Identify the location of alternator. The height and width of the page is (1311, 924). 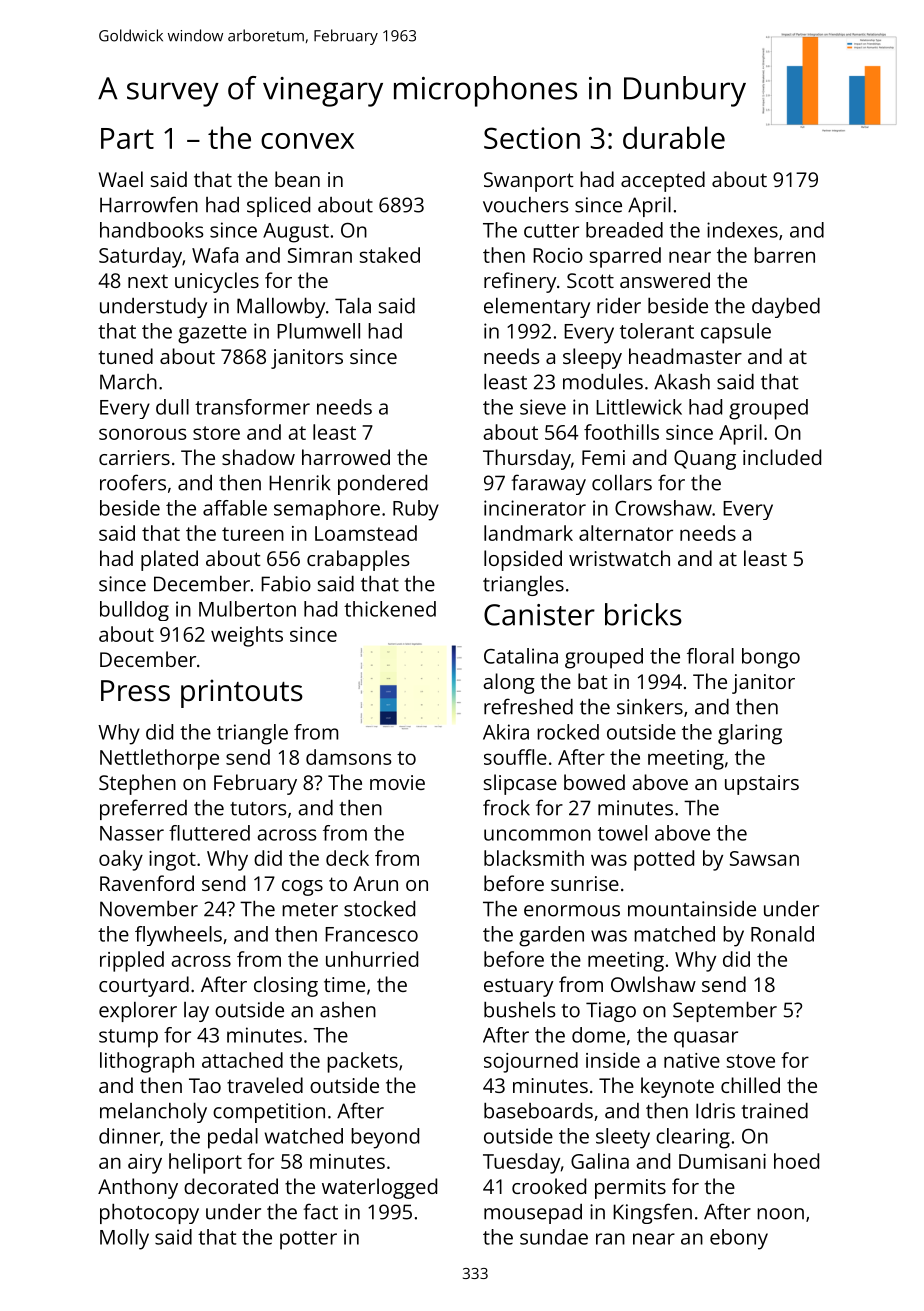
(626, 533).
